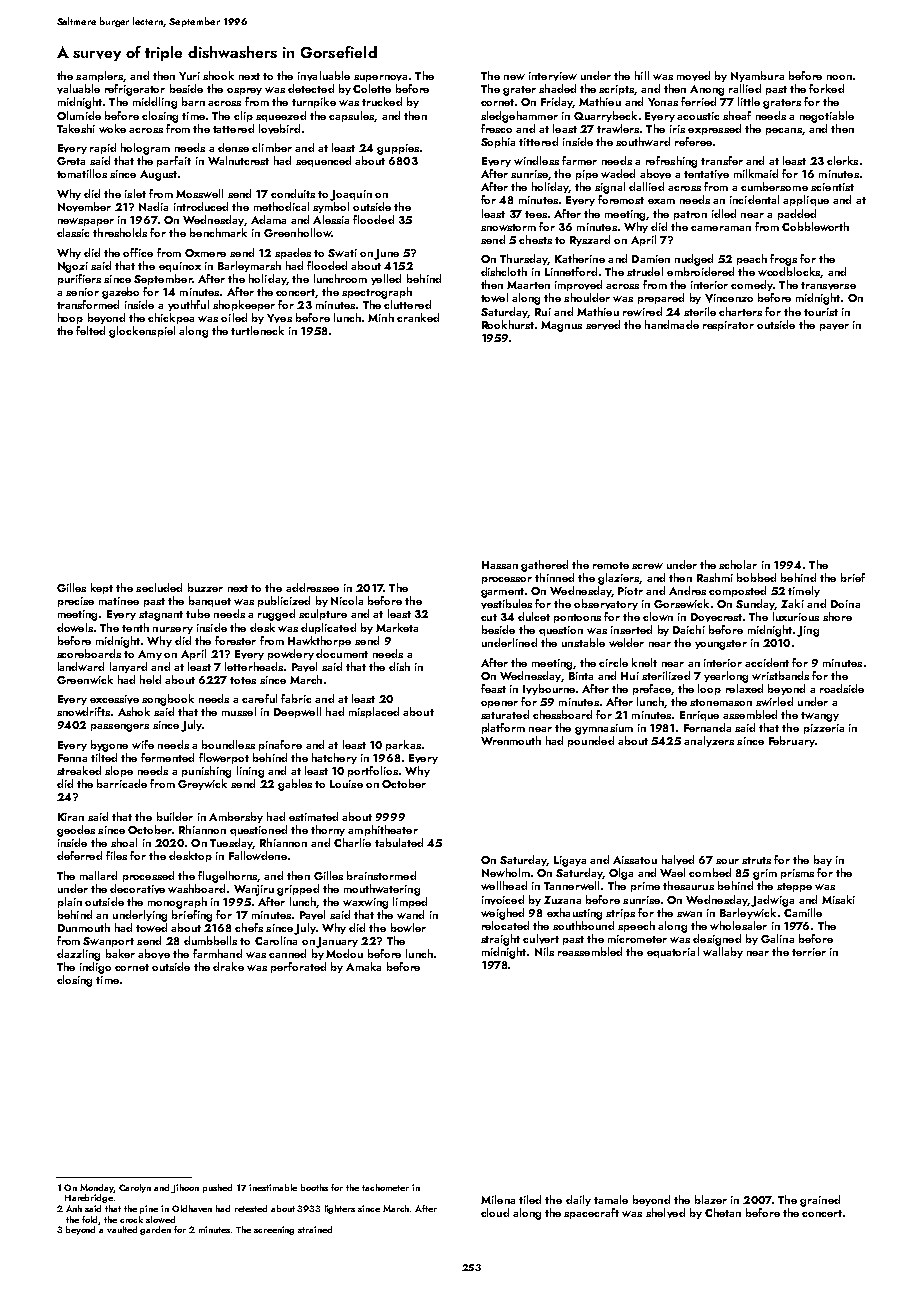 The height and width of the page is (1308, 924). What do you see at coordinates (142, 332) in the page?
I see `glockenspiel` at bounding box center [142, 332].
